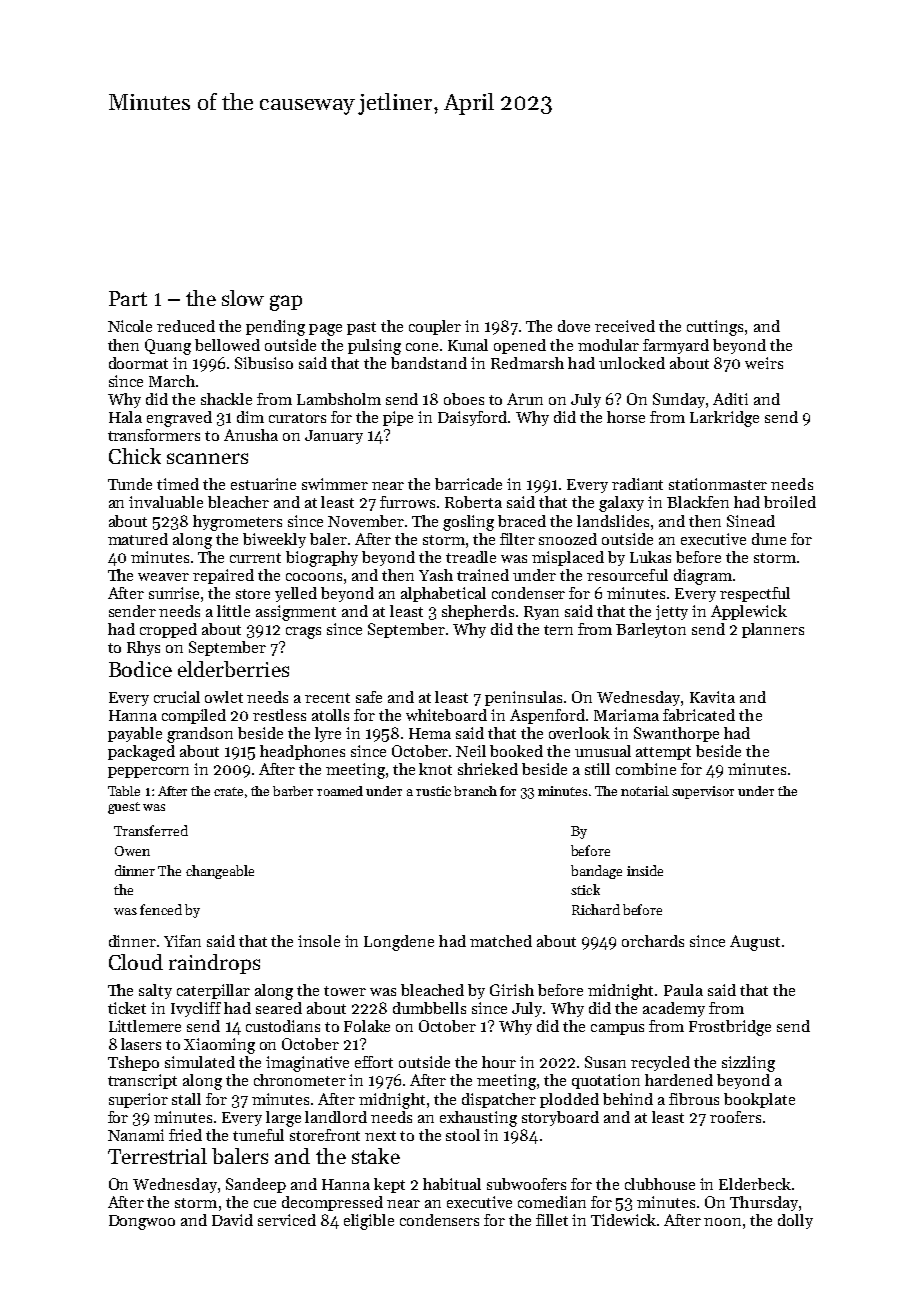 Image resolution: width=924 pixels, height=1308 pixels. What do you see at coordinates (645, 791) in the document?
I see `notarial` at bounding box center [645, 791].
